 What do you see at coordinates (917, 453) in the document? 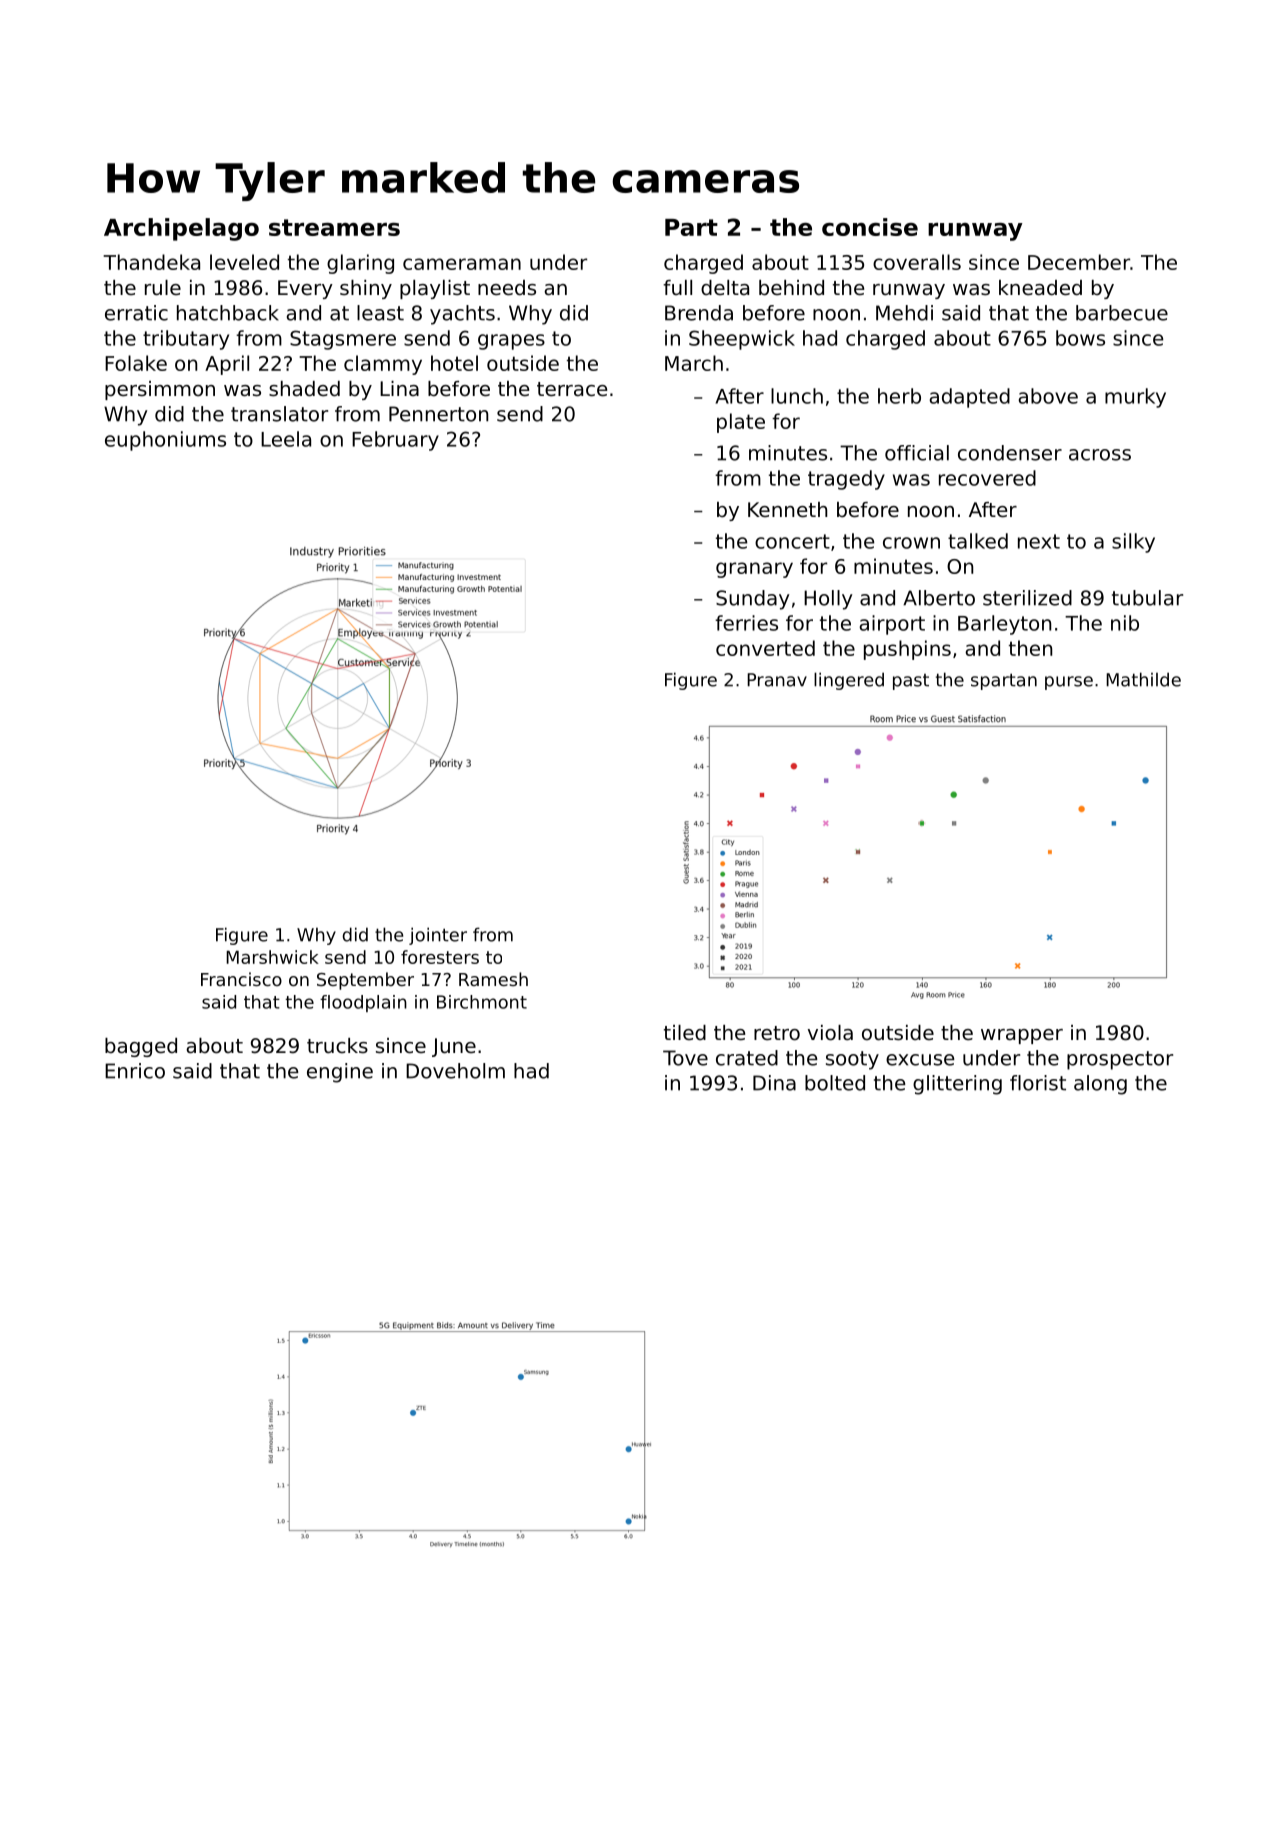
I see `official` at bounding box center [917, 453].
